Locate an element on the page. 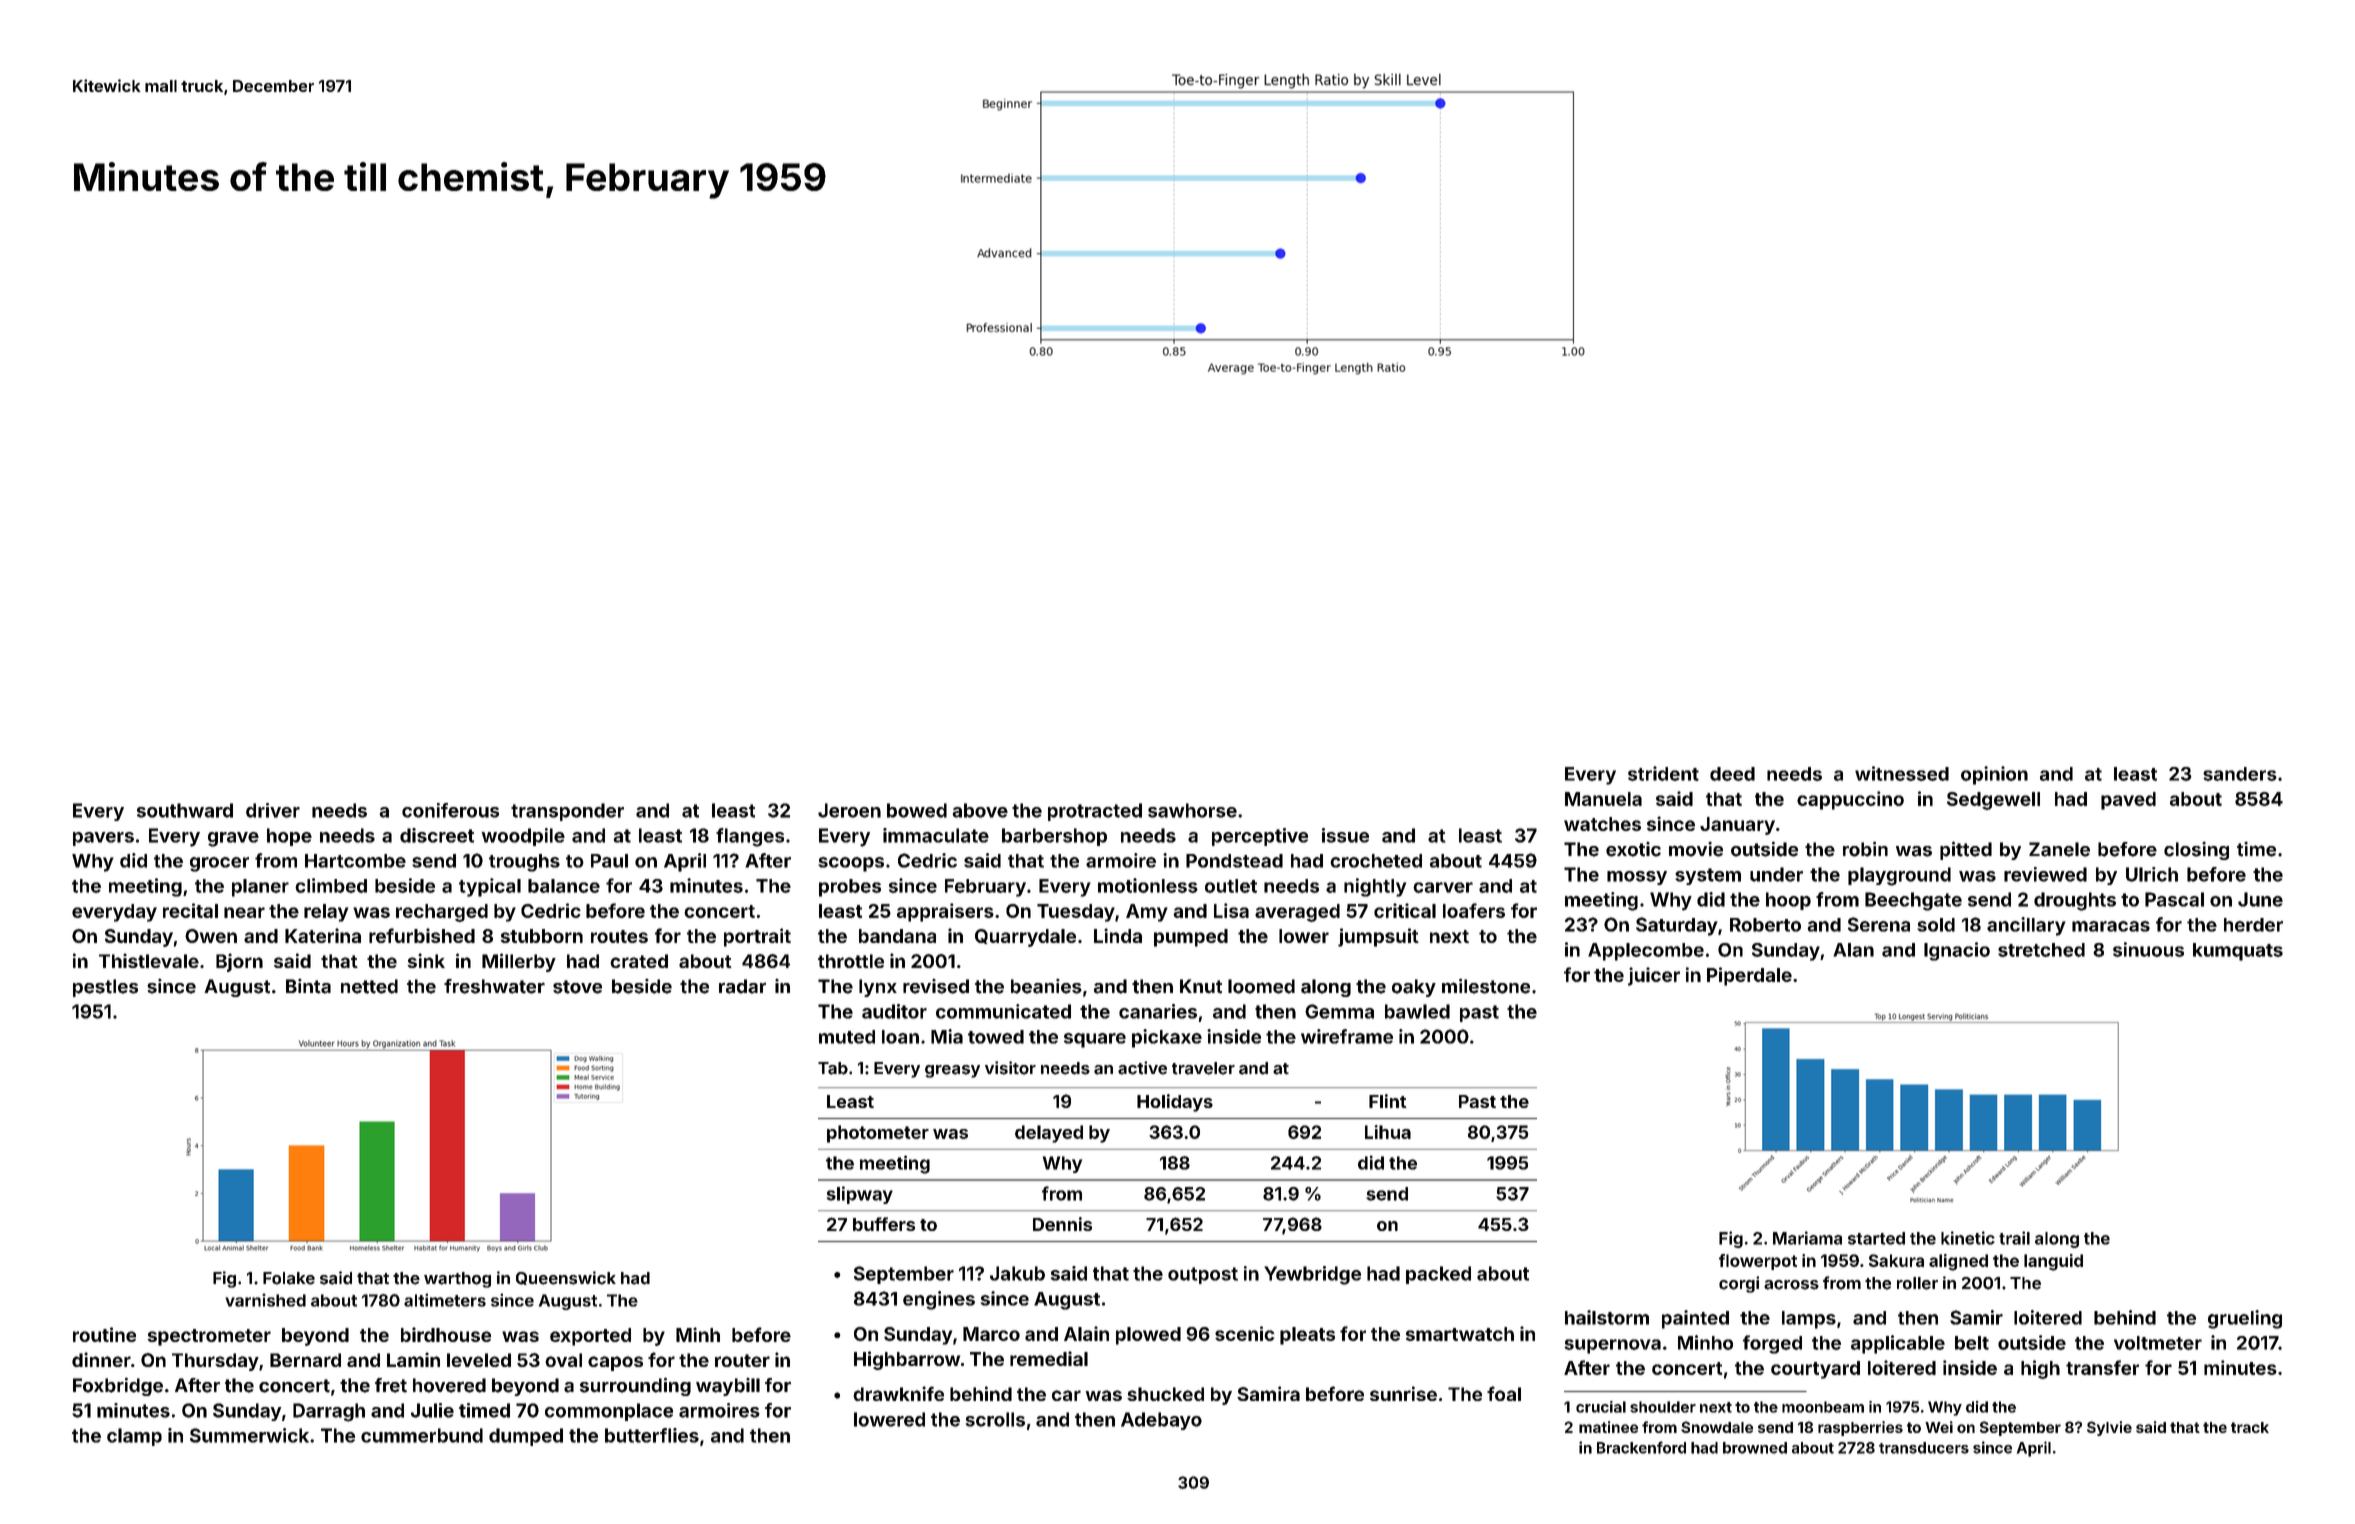  delayed is located at coordinates (1049, 1134).
